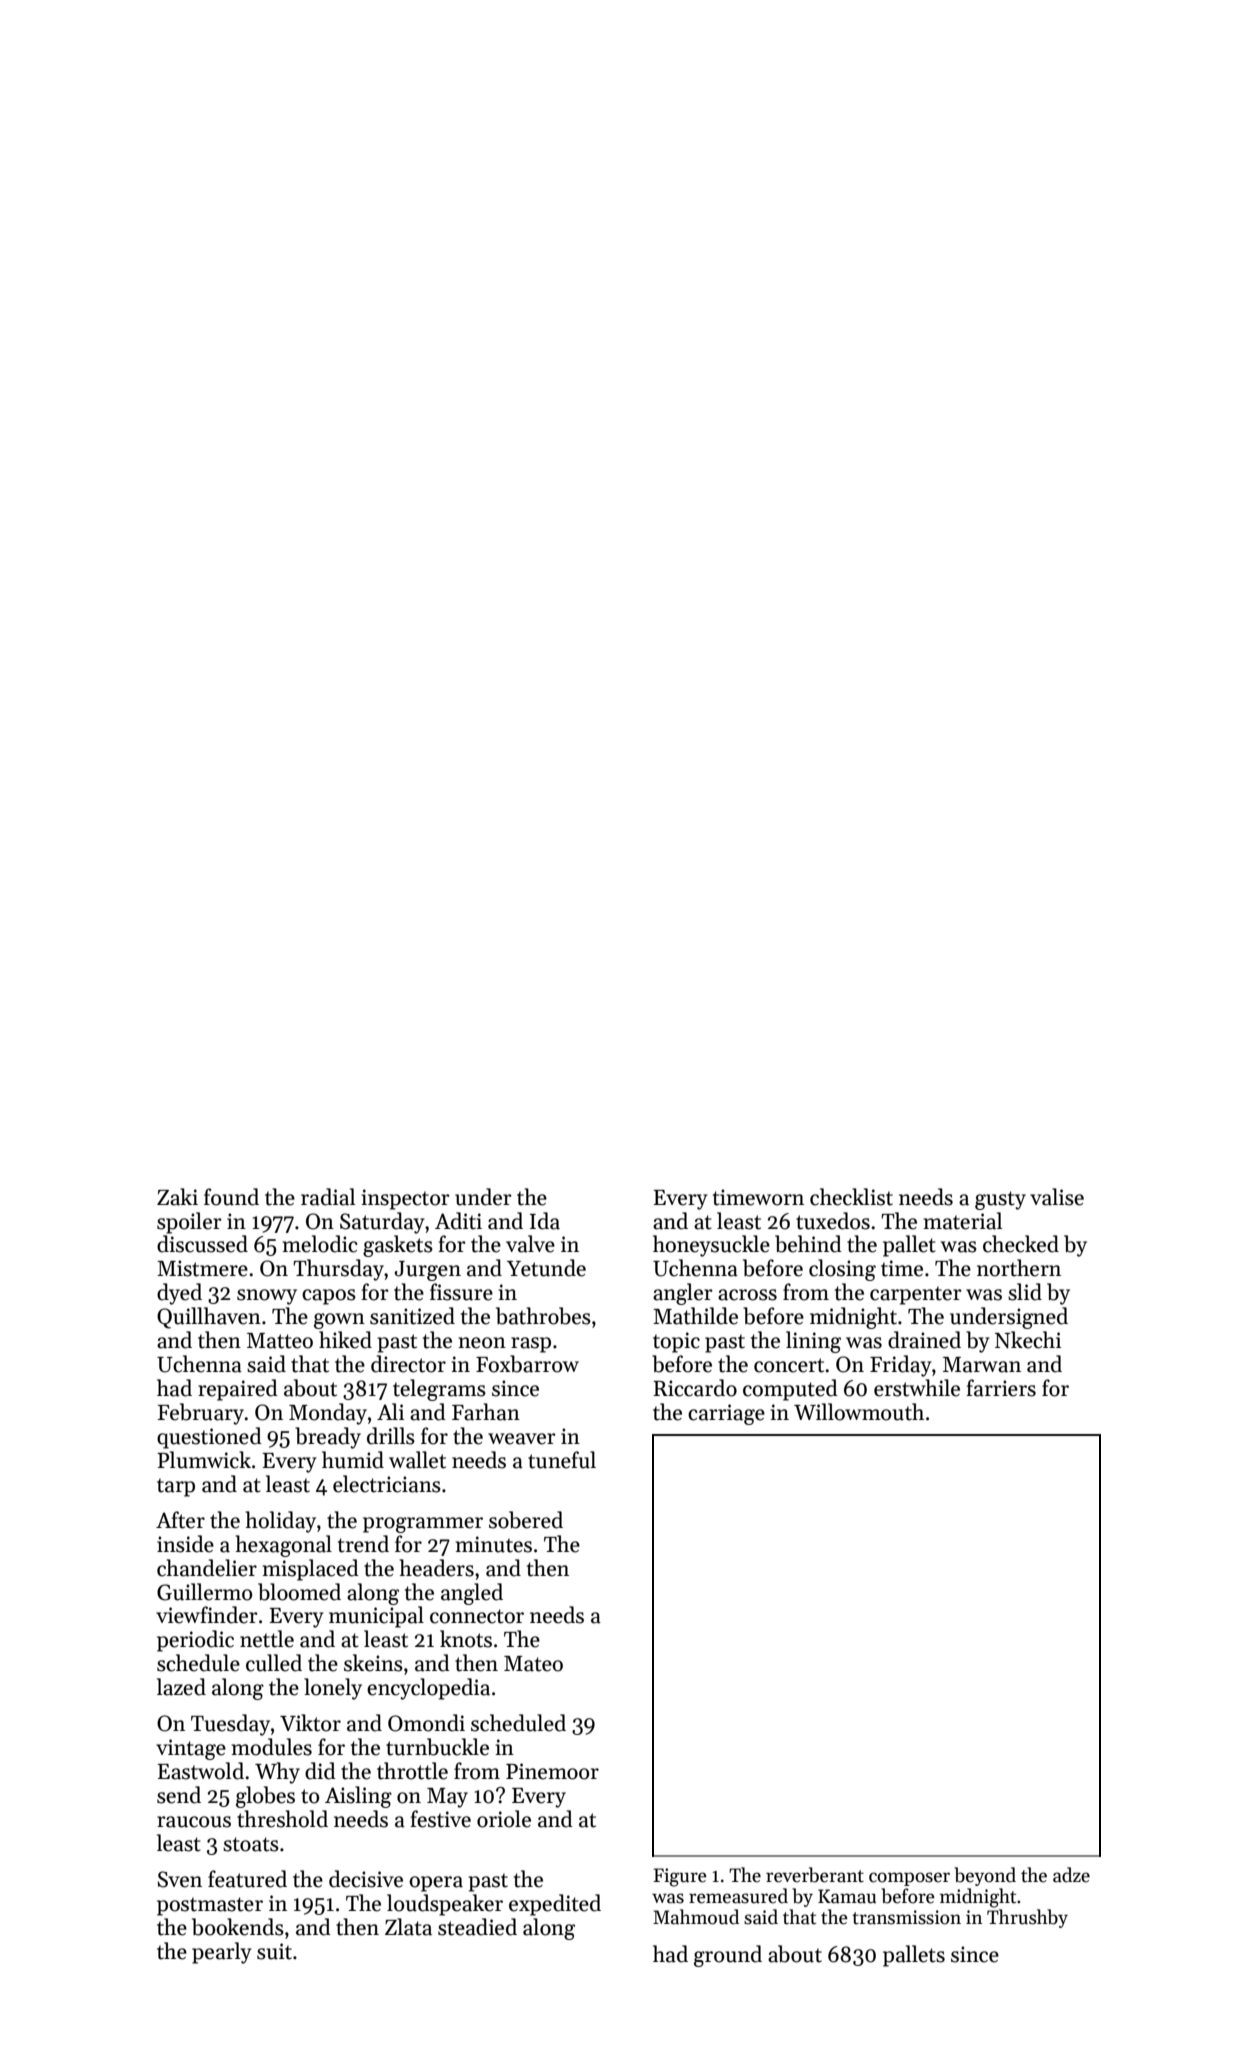 The height and width of the document is (2070, 1257). What do you see at coordinates (1057, 1197) in the document?
I see `valise` at bounding box center [1057, 1197].
